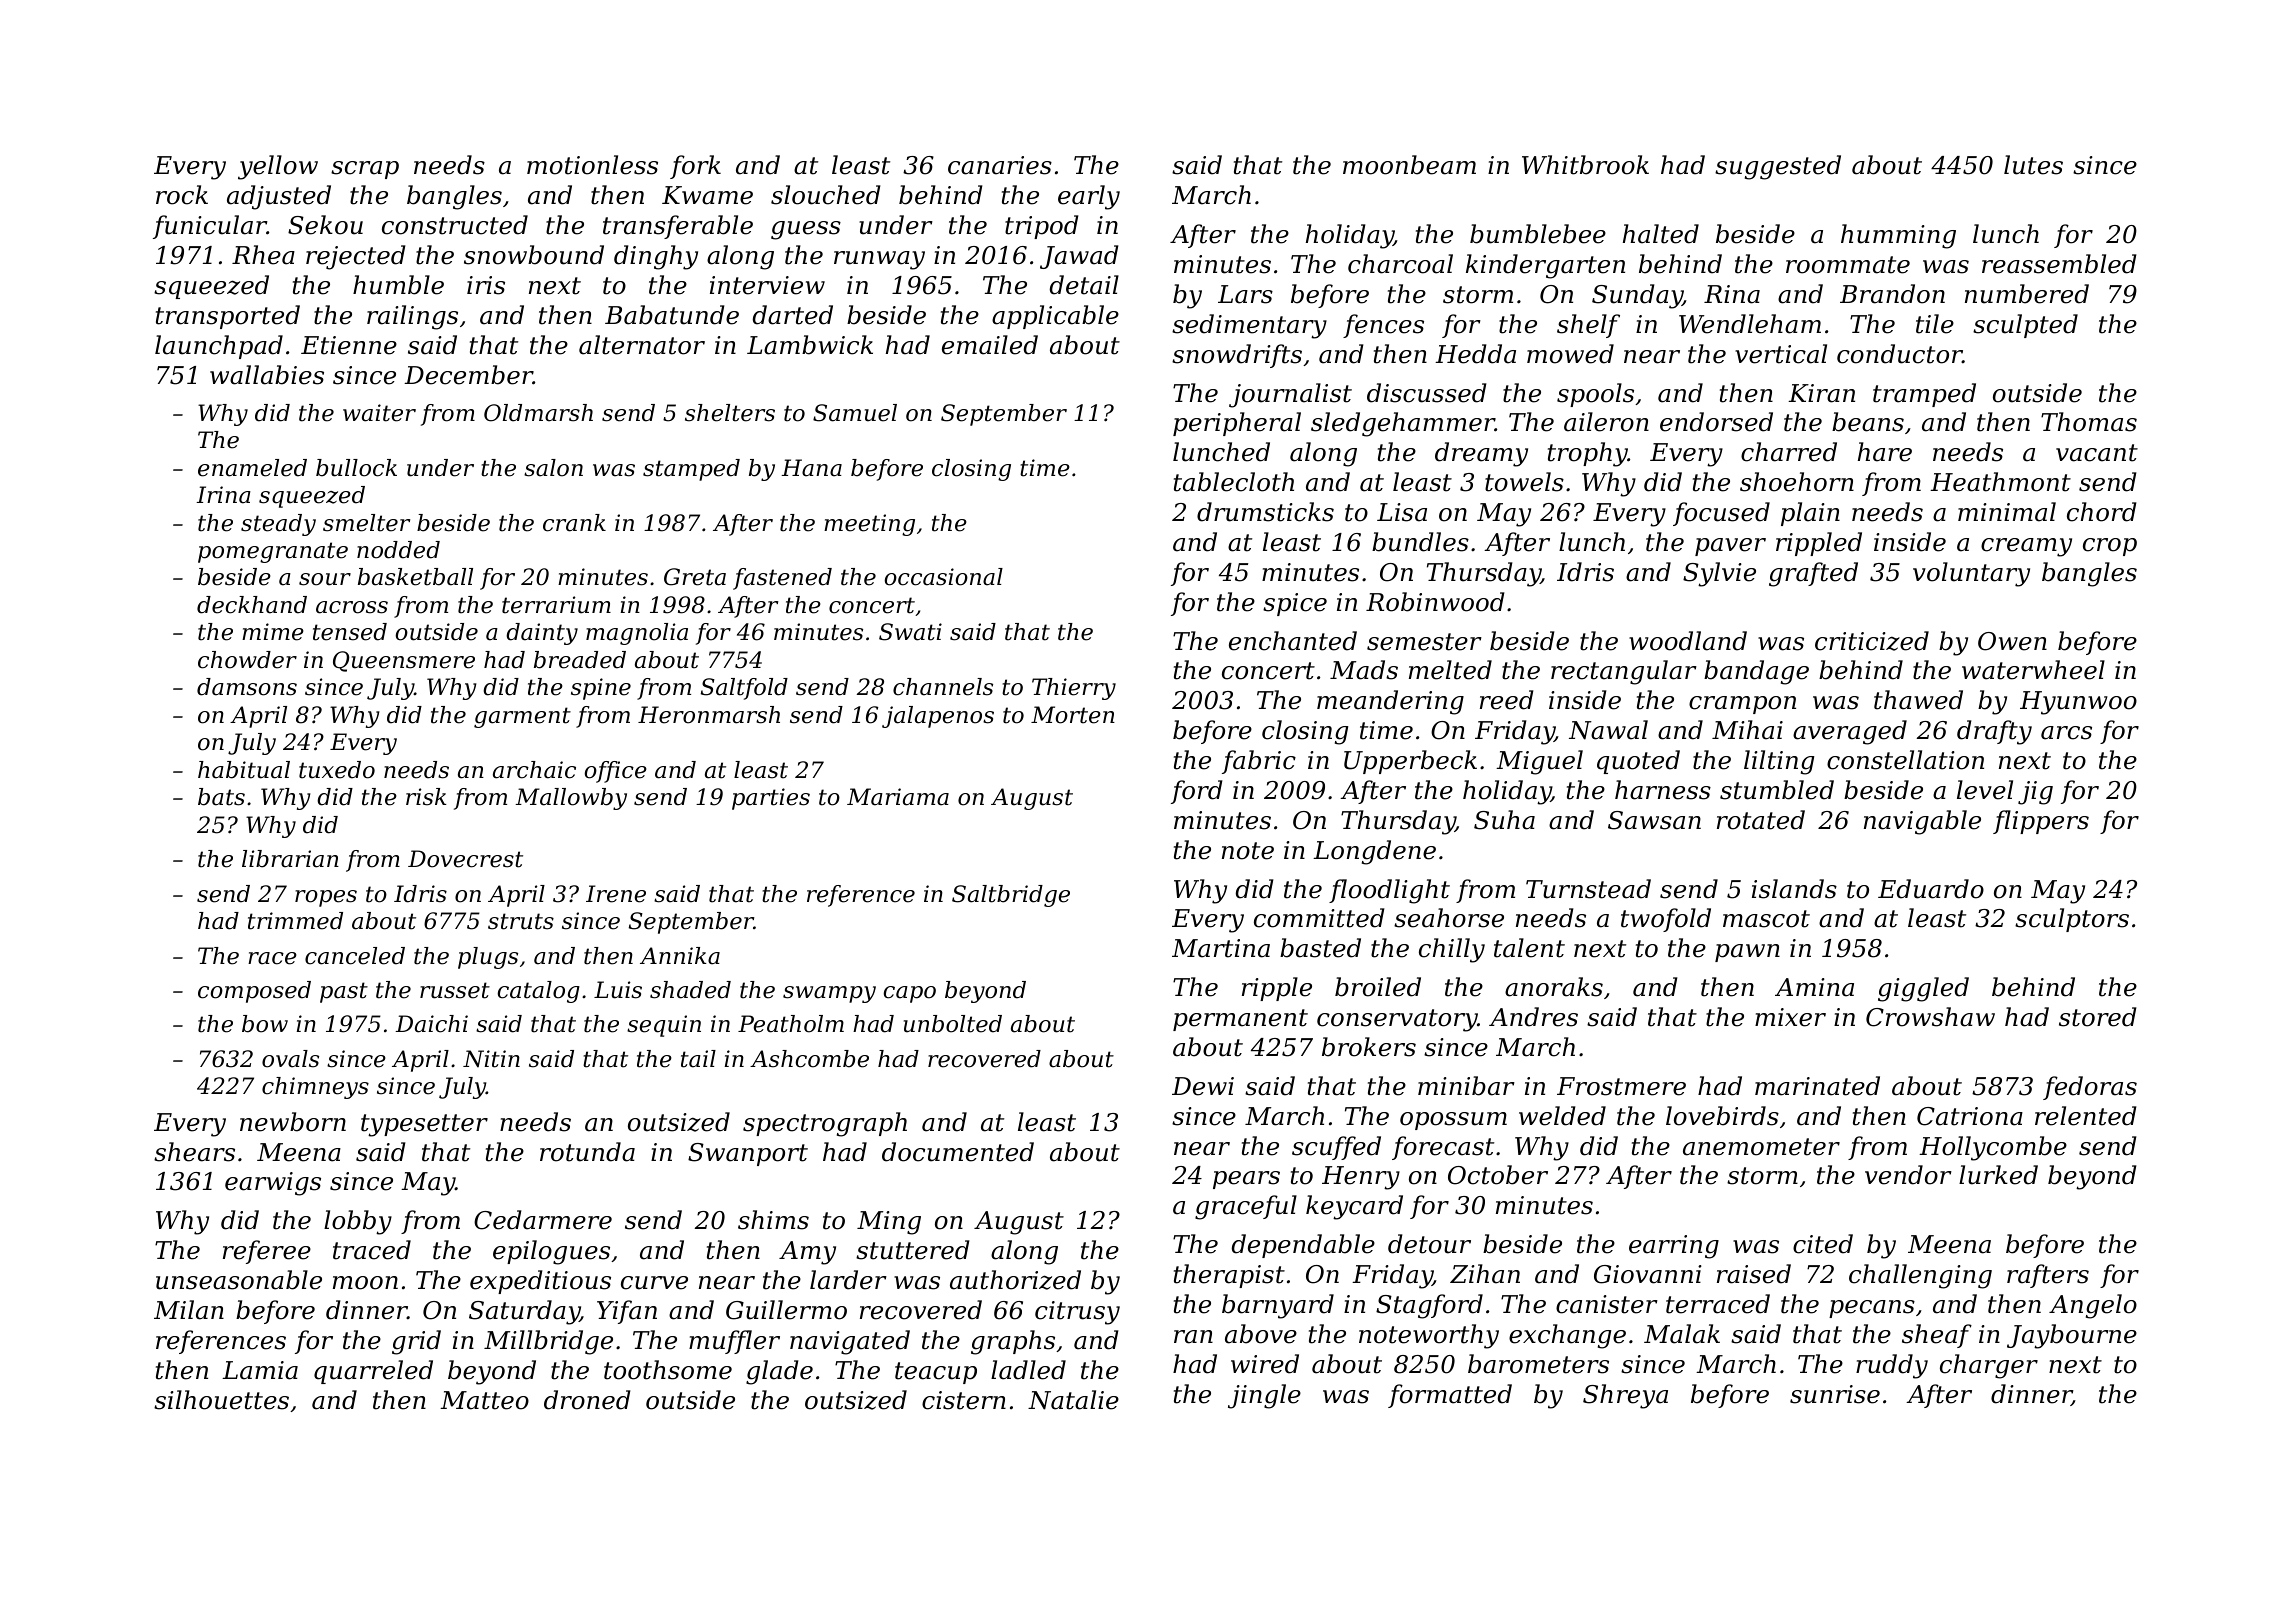 The image size is (2292, 1620). I want to click on russet, so click(455, 990).
